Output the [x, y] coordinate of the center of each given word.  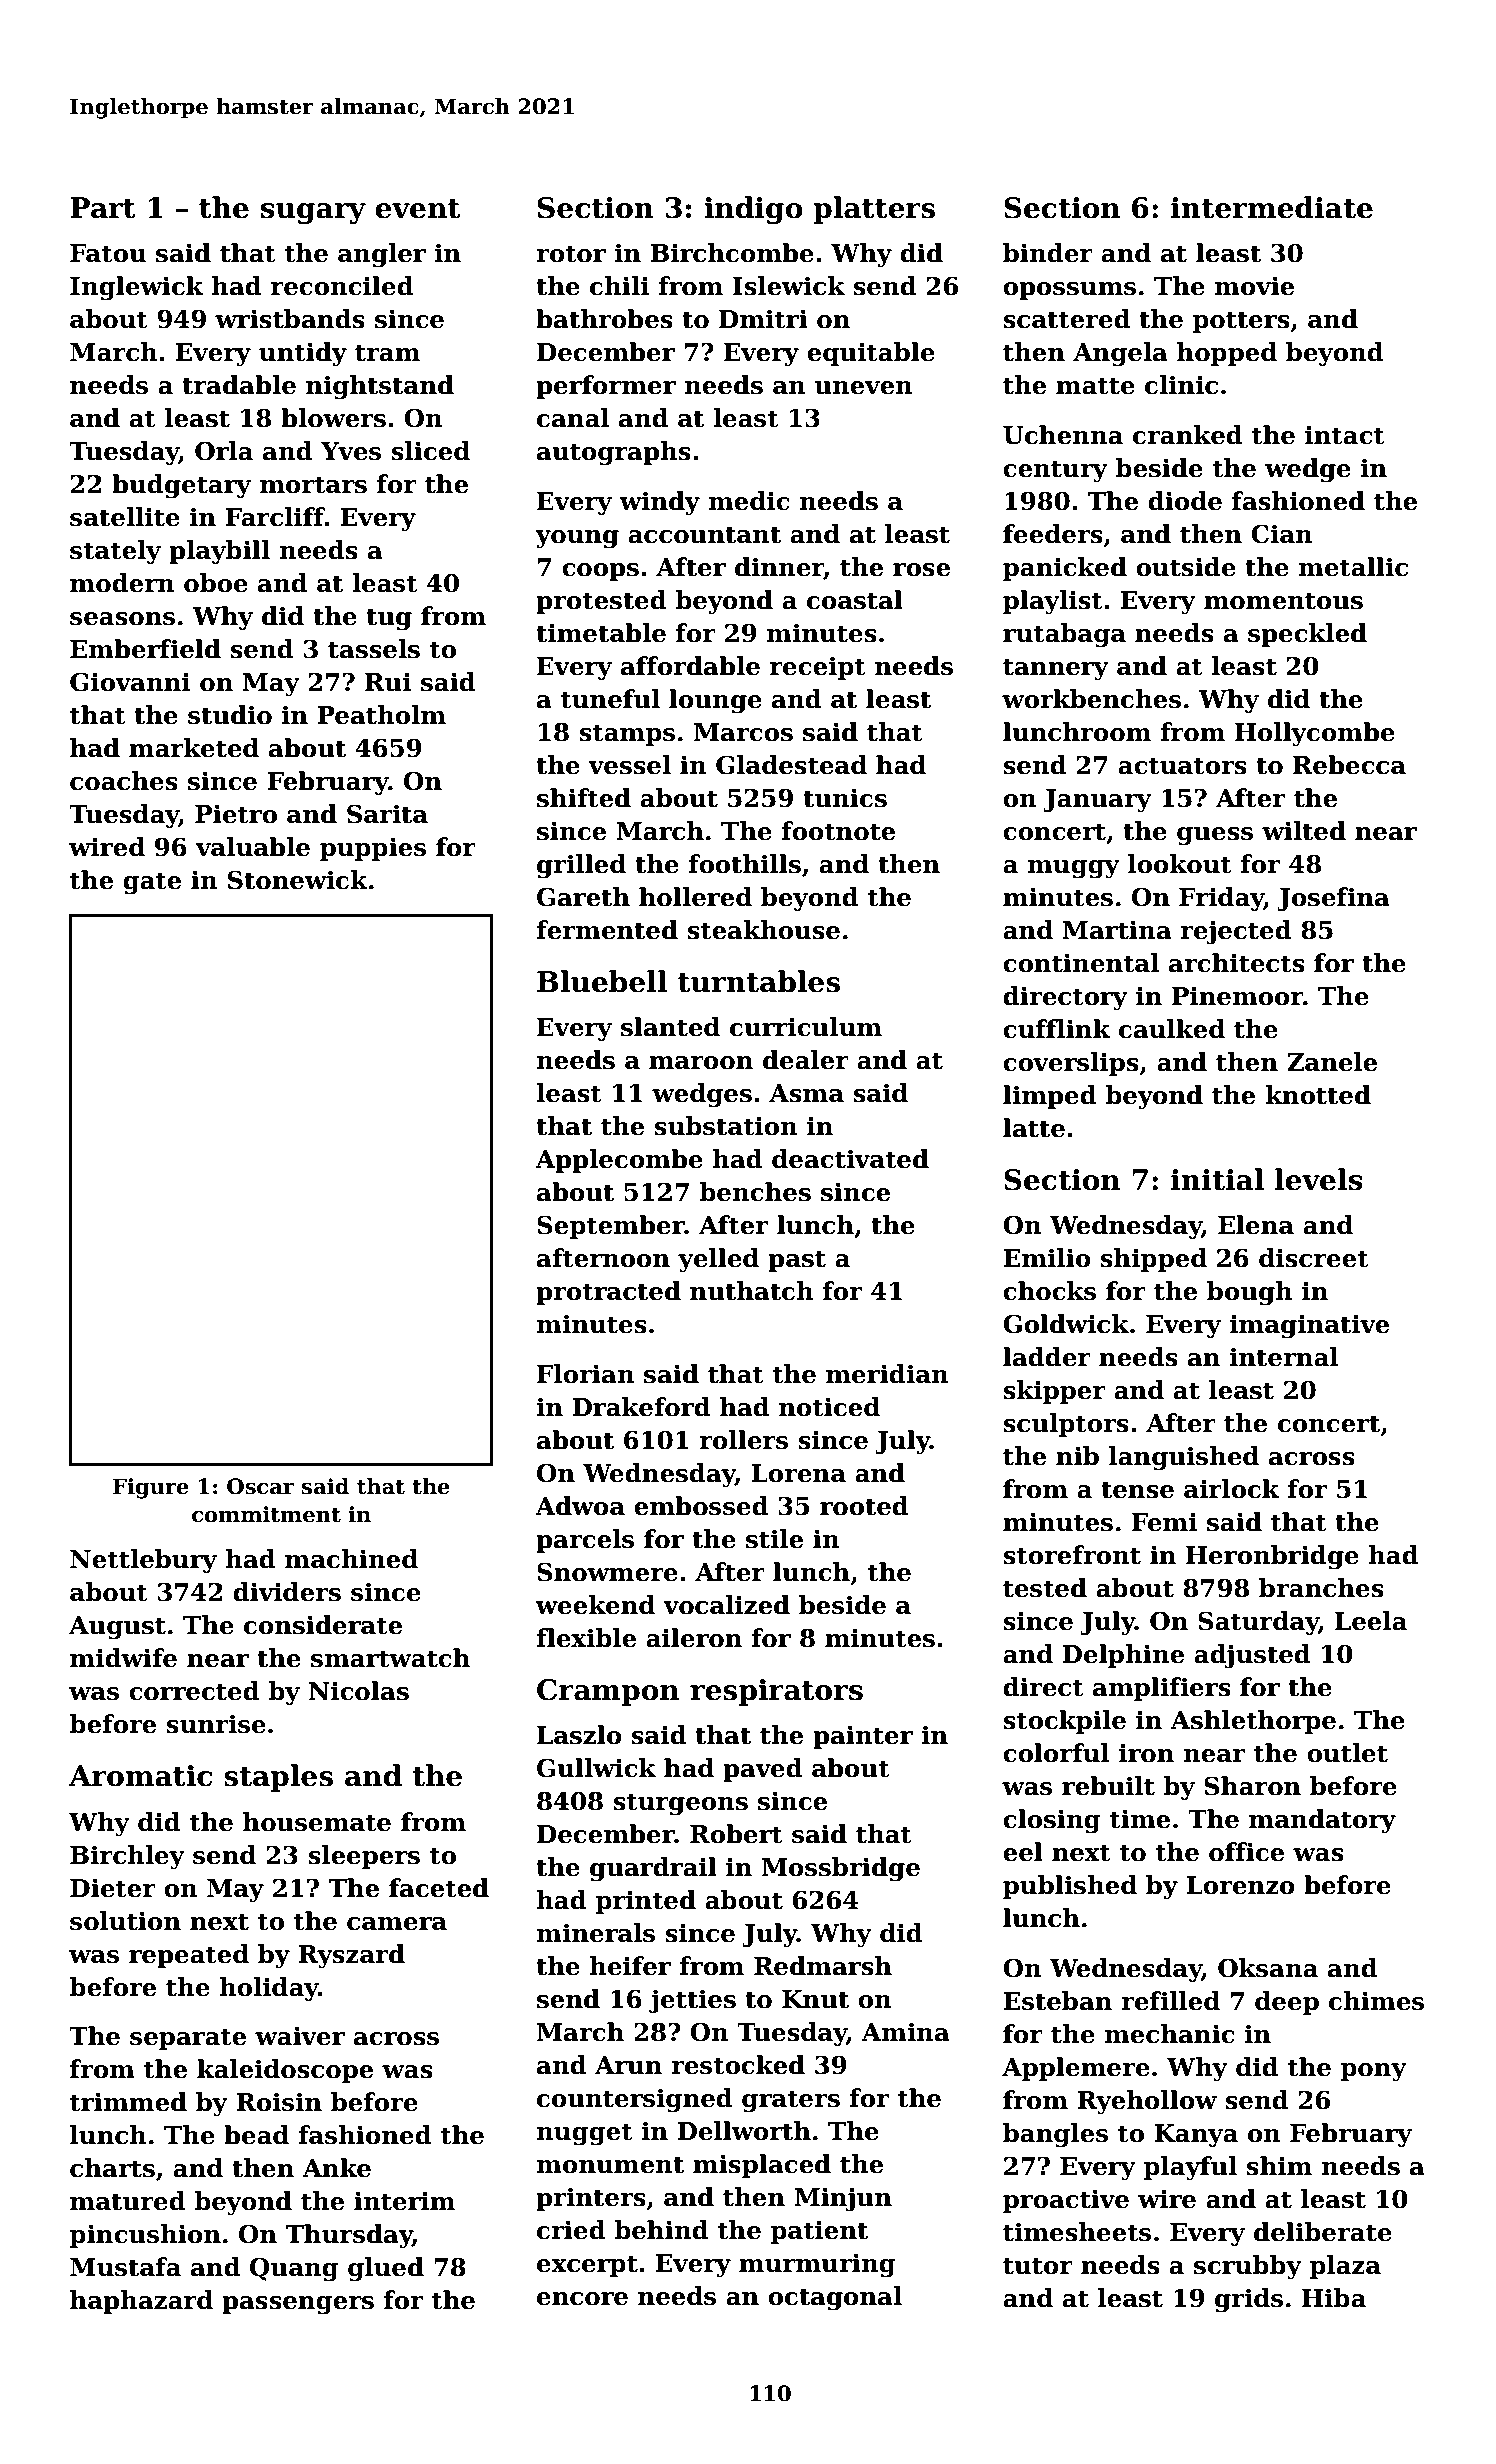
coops [600, 572]
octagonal [835, 2298]
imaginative [1309, 1326]
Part [103, 208]
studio [230, 715]
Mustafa [125, 2267]
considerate [323, 1625]
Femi [1164, 1522]
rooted [864, 1506]
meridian [887, 1374]
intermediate [1272, 207]
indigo [753, 210]
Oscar [260, 1486]
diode [1185, 501]
